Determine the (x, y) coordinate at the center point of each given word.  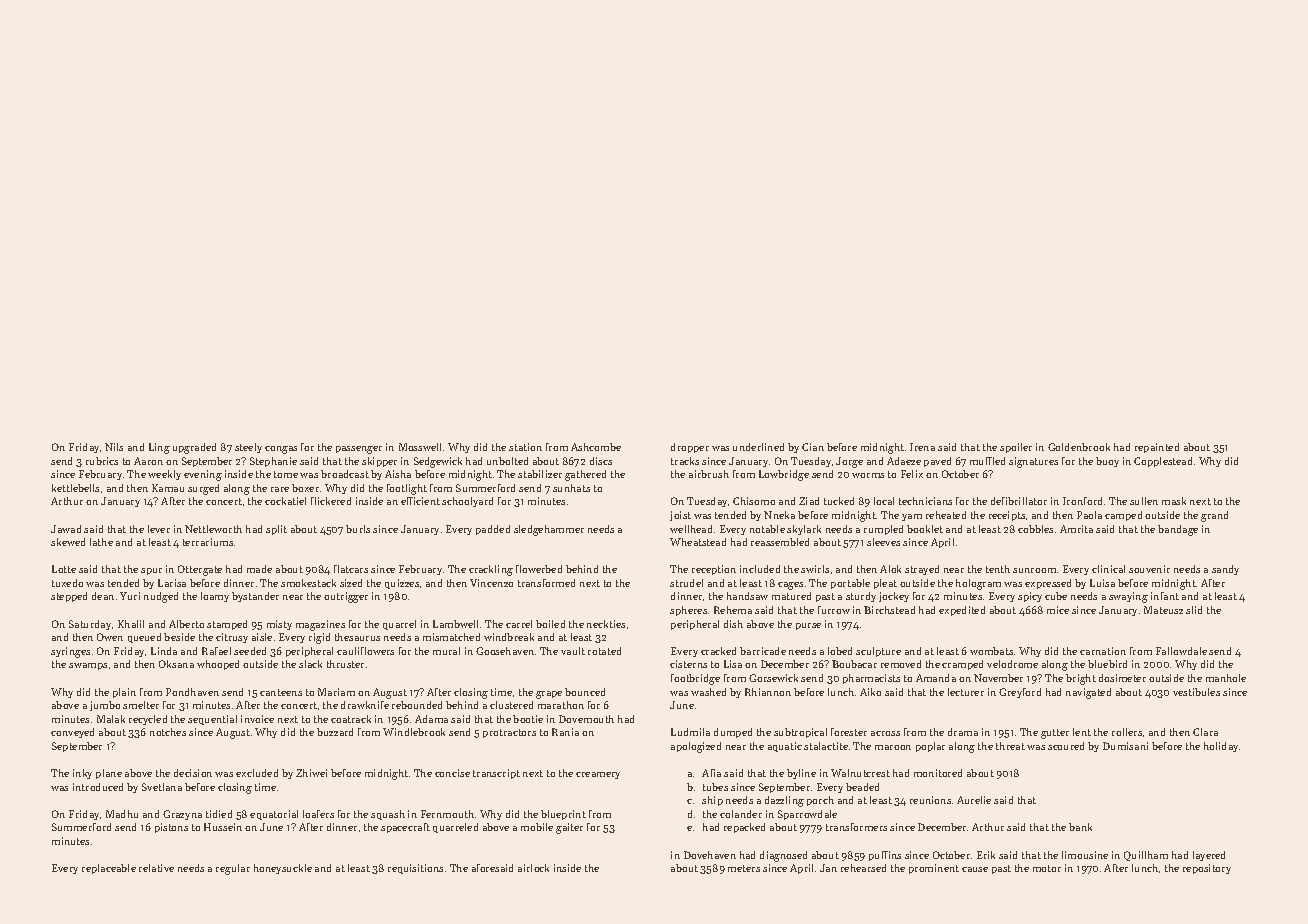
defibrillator (1019, 501)
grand (1214, 516)
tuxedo (67, 583)
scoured (1066, 746)
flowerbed (539, 569)
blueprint (563, 815)
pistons (171, 828)
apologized (696, 747)
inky (82, 774)
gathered (585, 475)
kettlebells (75, 488)
